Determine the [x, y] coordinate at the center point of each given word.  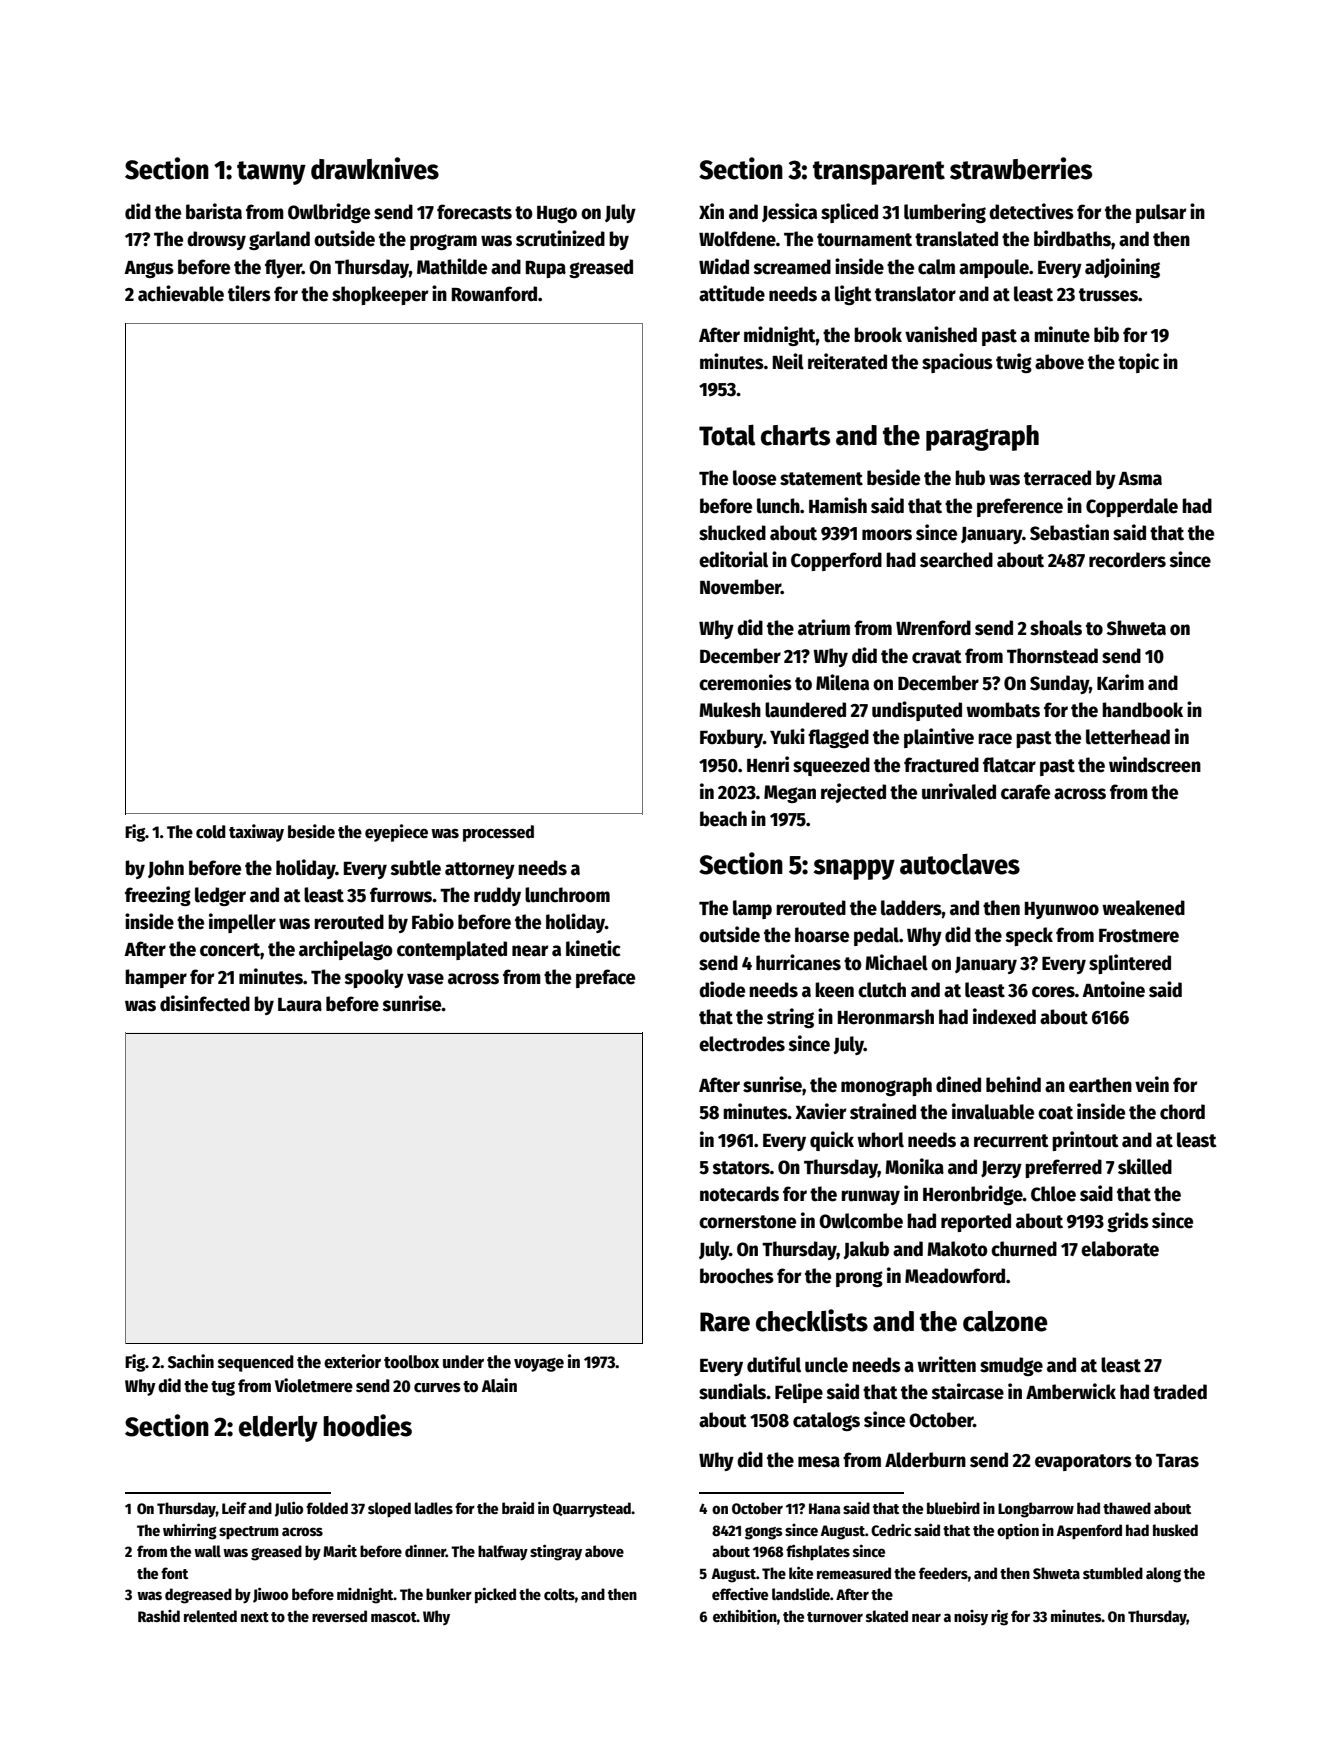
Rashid [159, 1616]
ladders [911, 908]
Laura [300, 1005]
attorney [480, 870]
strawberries [1021, 168]
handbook [1142, 710]
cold [211, 832]
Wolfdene [737, 239]
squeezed [831, 766]
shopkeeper [380, 295]
